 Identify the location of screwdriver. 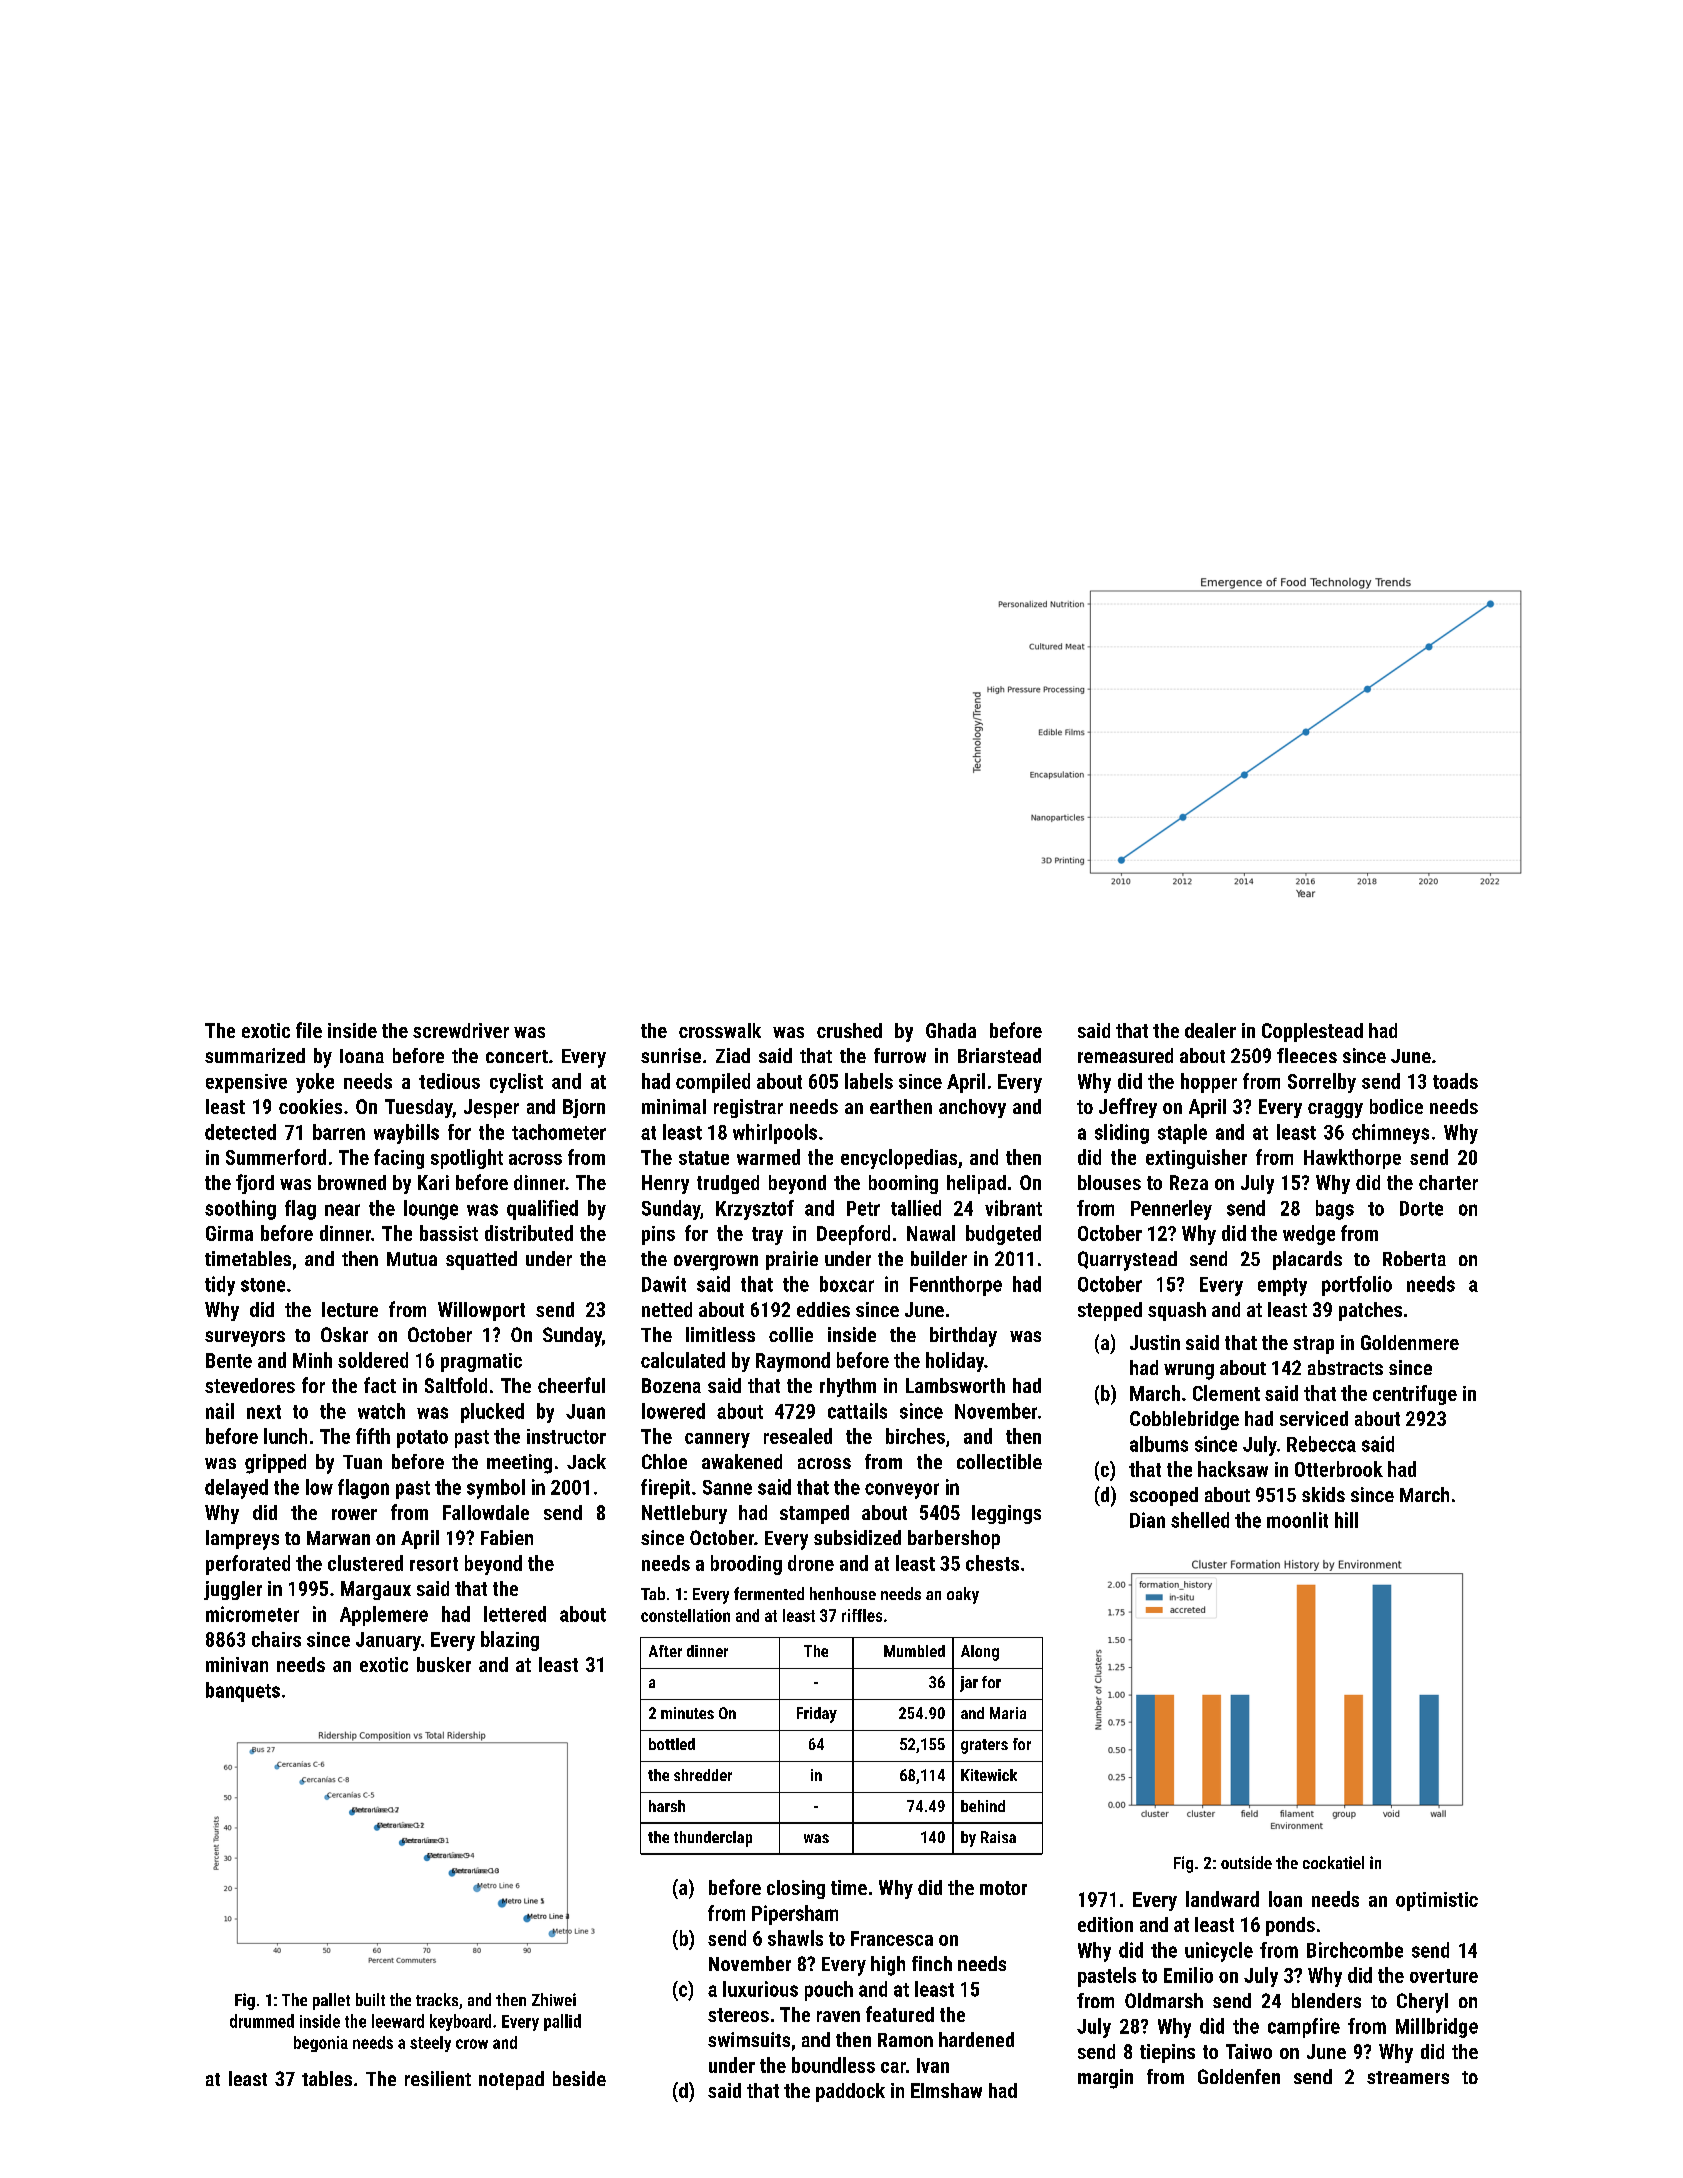
(461, 1030).
